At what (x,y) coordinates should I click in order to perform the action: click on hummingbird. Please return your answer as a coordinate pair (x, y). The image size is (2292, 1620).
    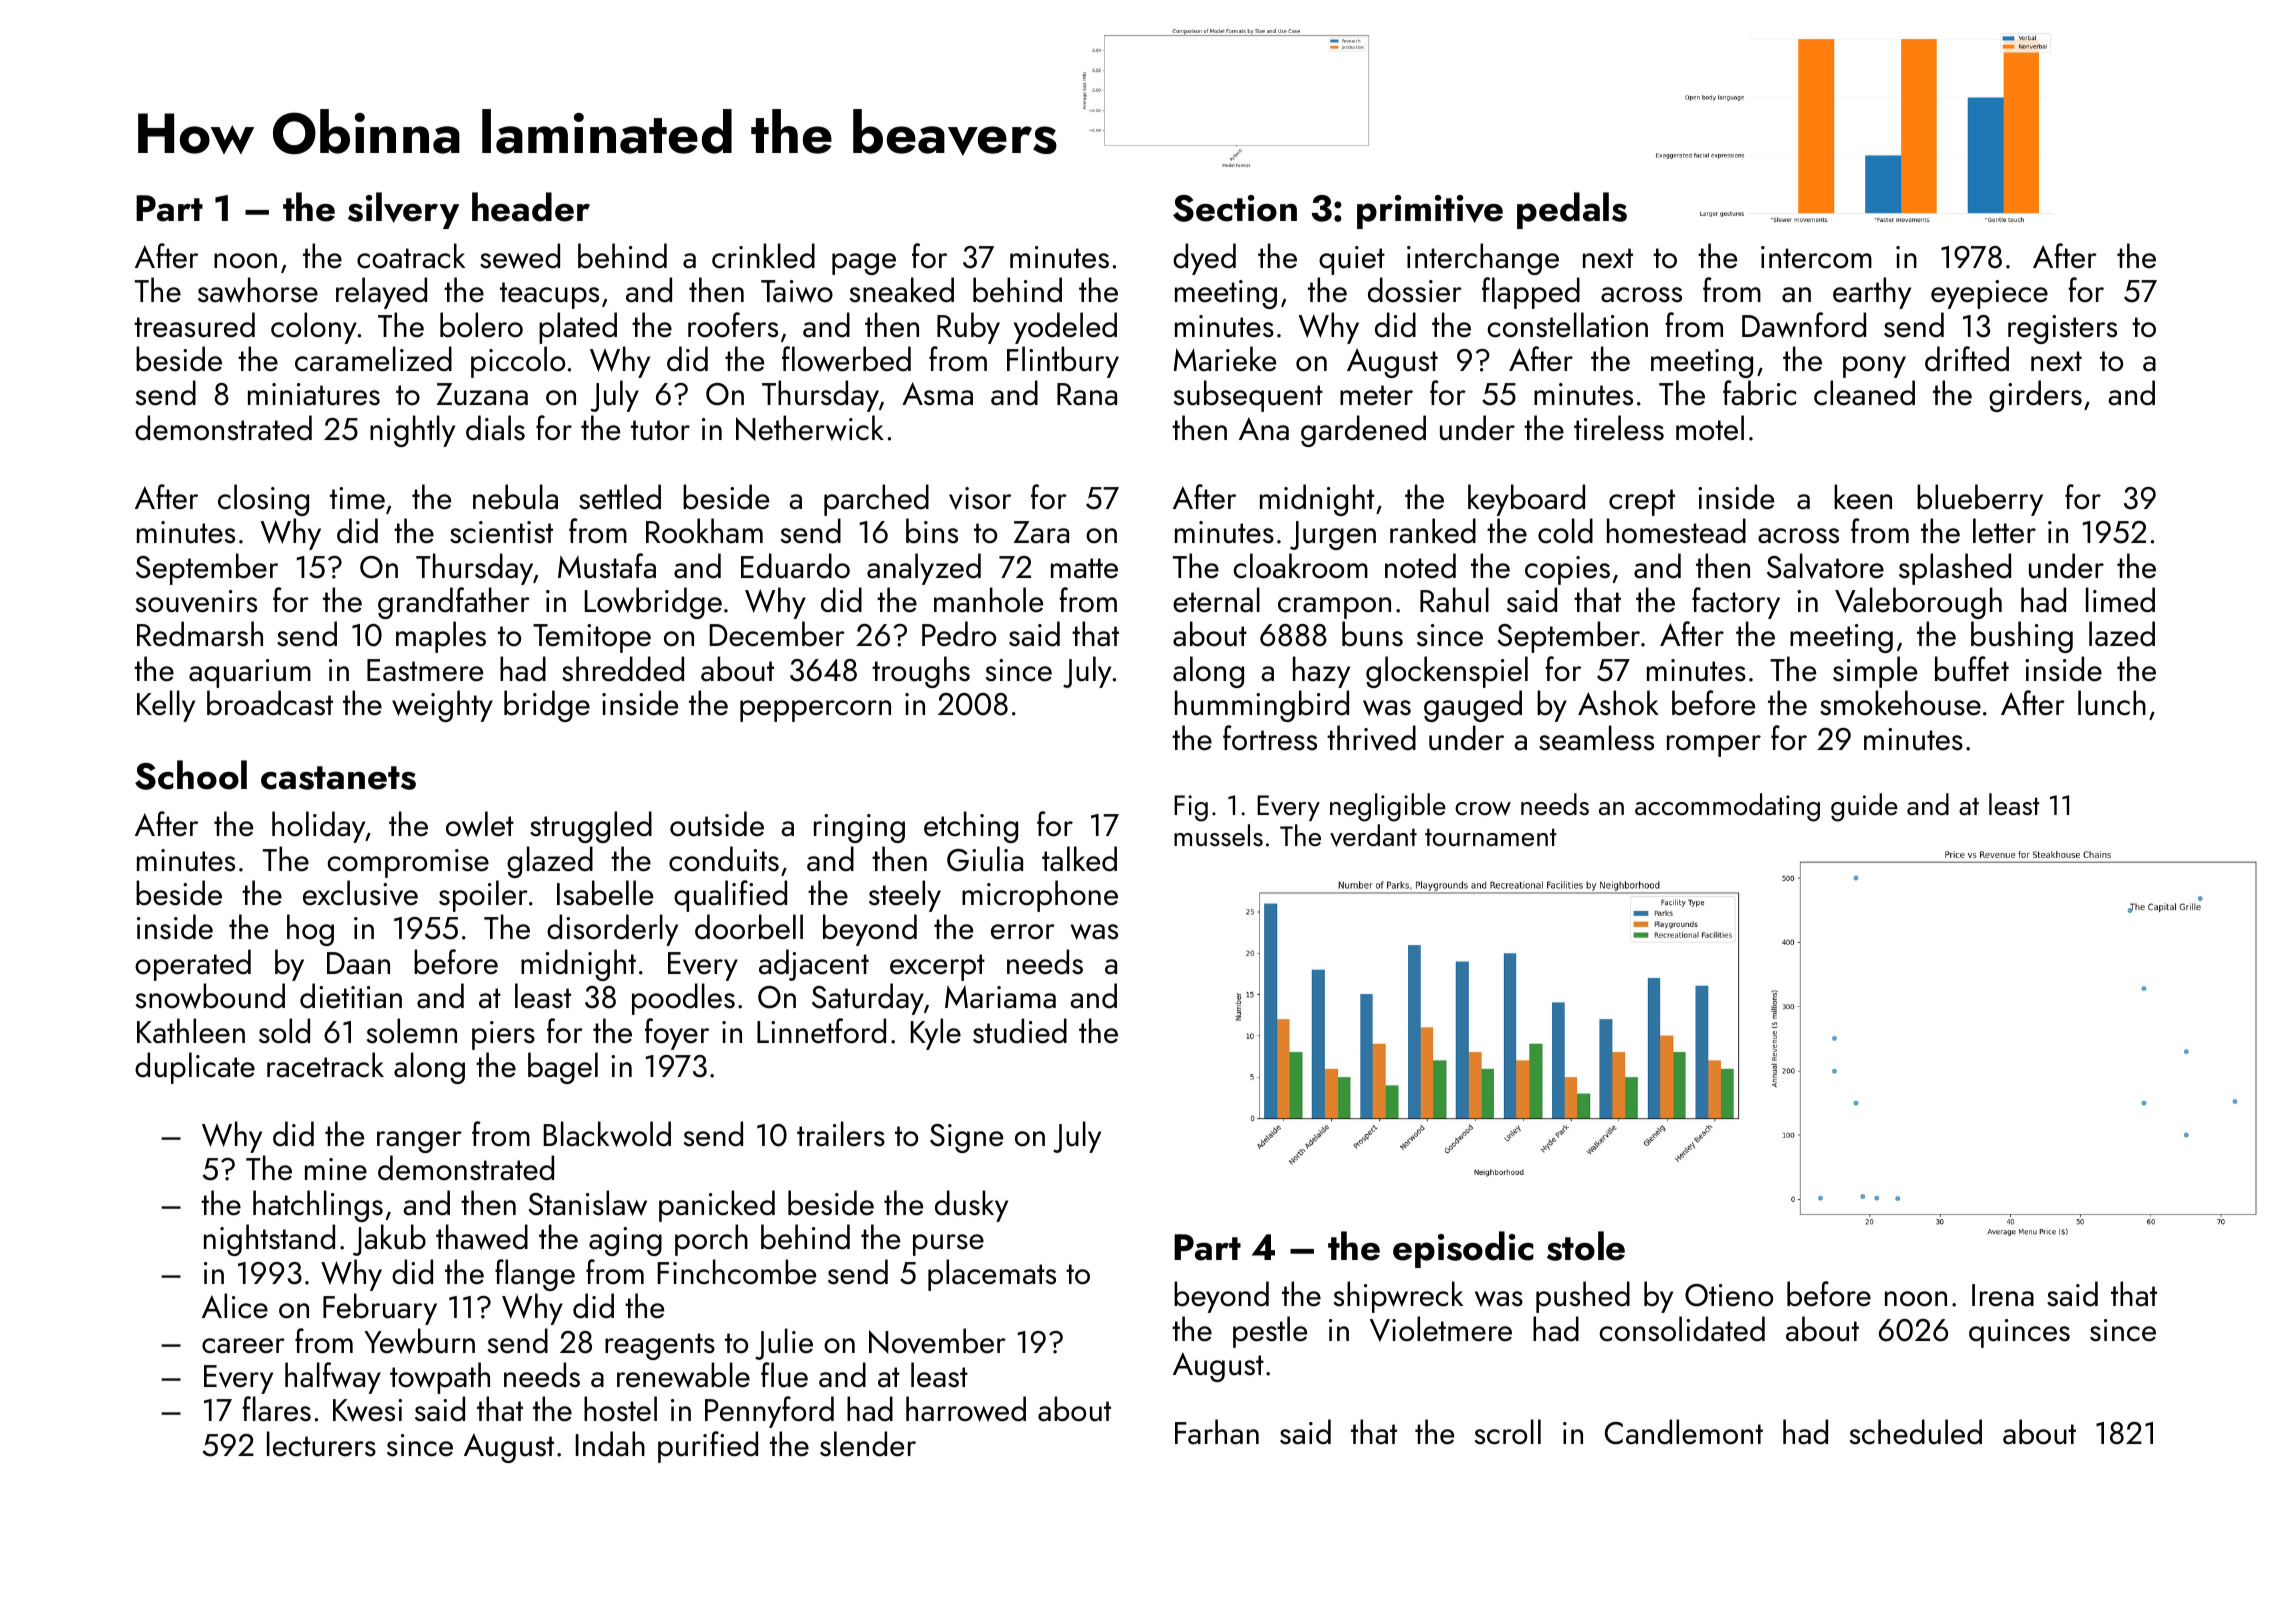
    Looking at the image, I should click on (1262, 706).
